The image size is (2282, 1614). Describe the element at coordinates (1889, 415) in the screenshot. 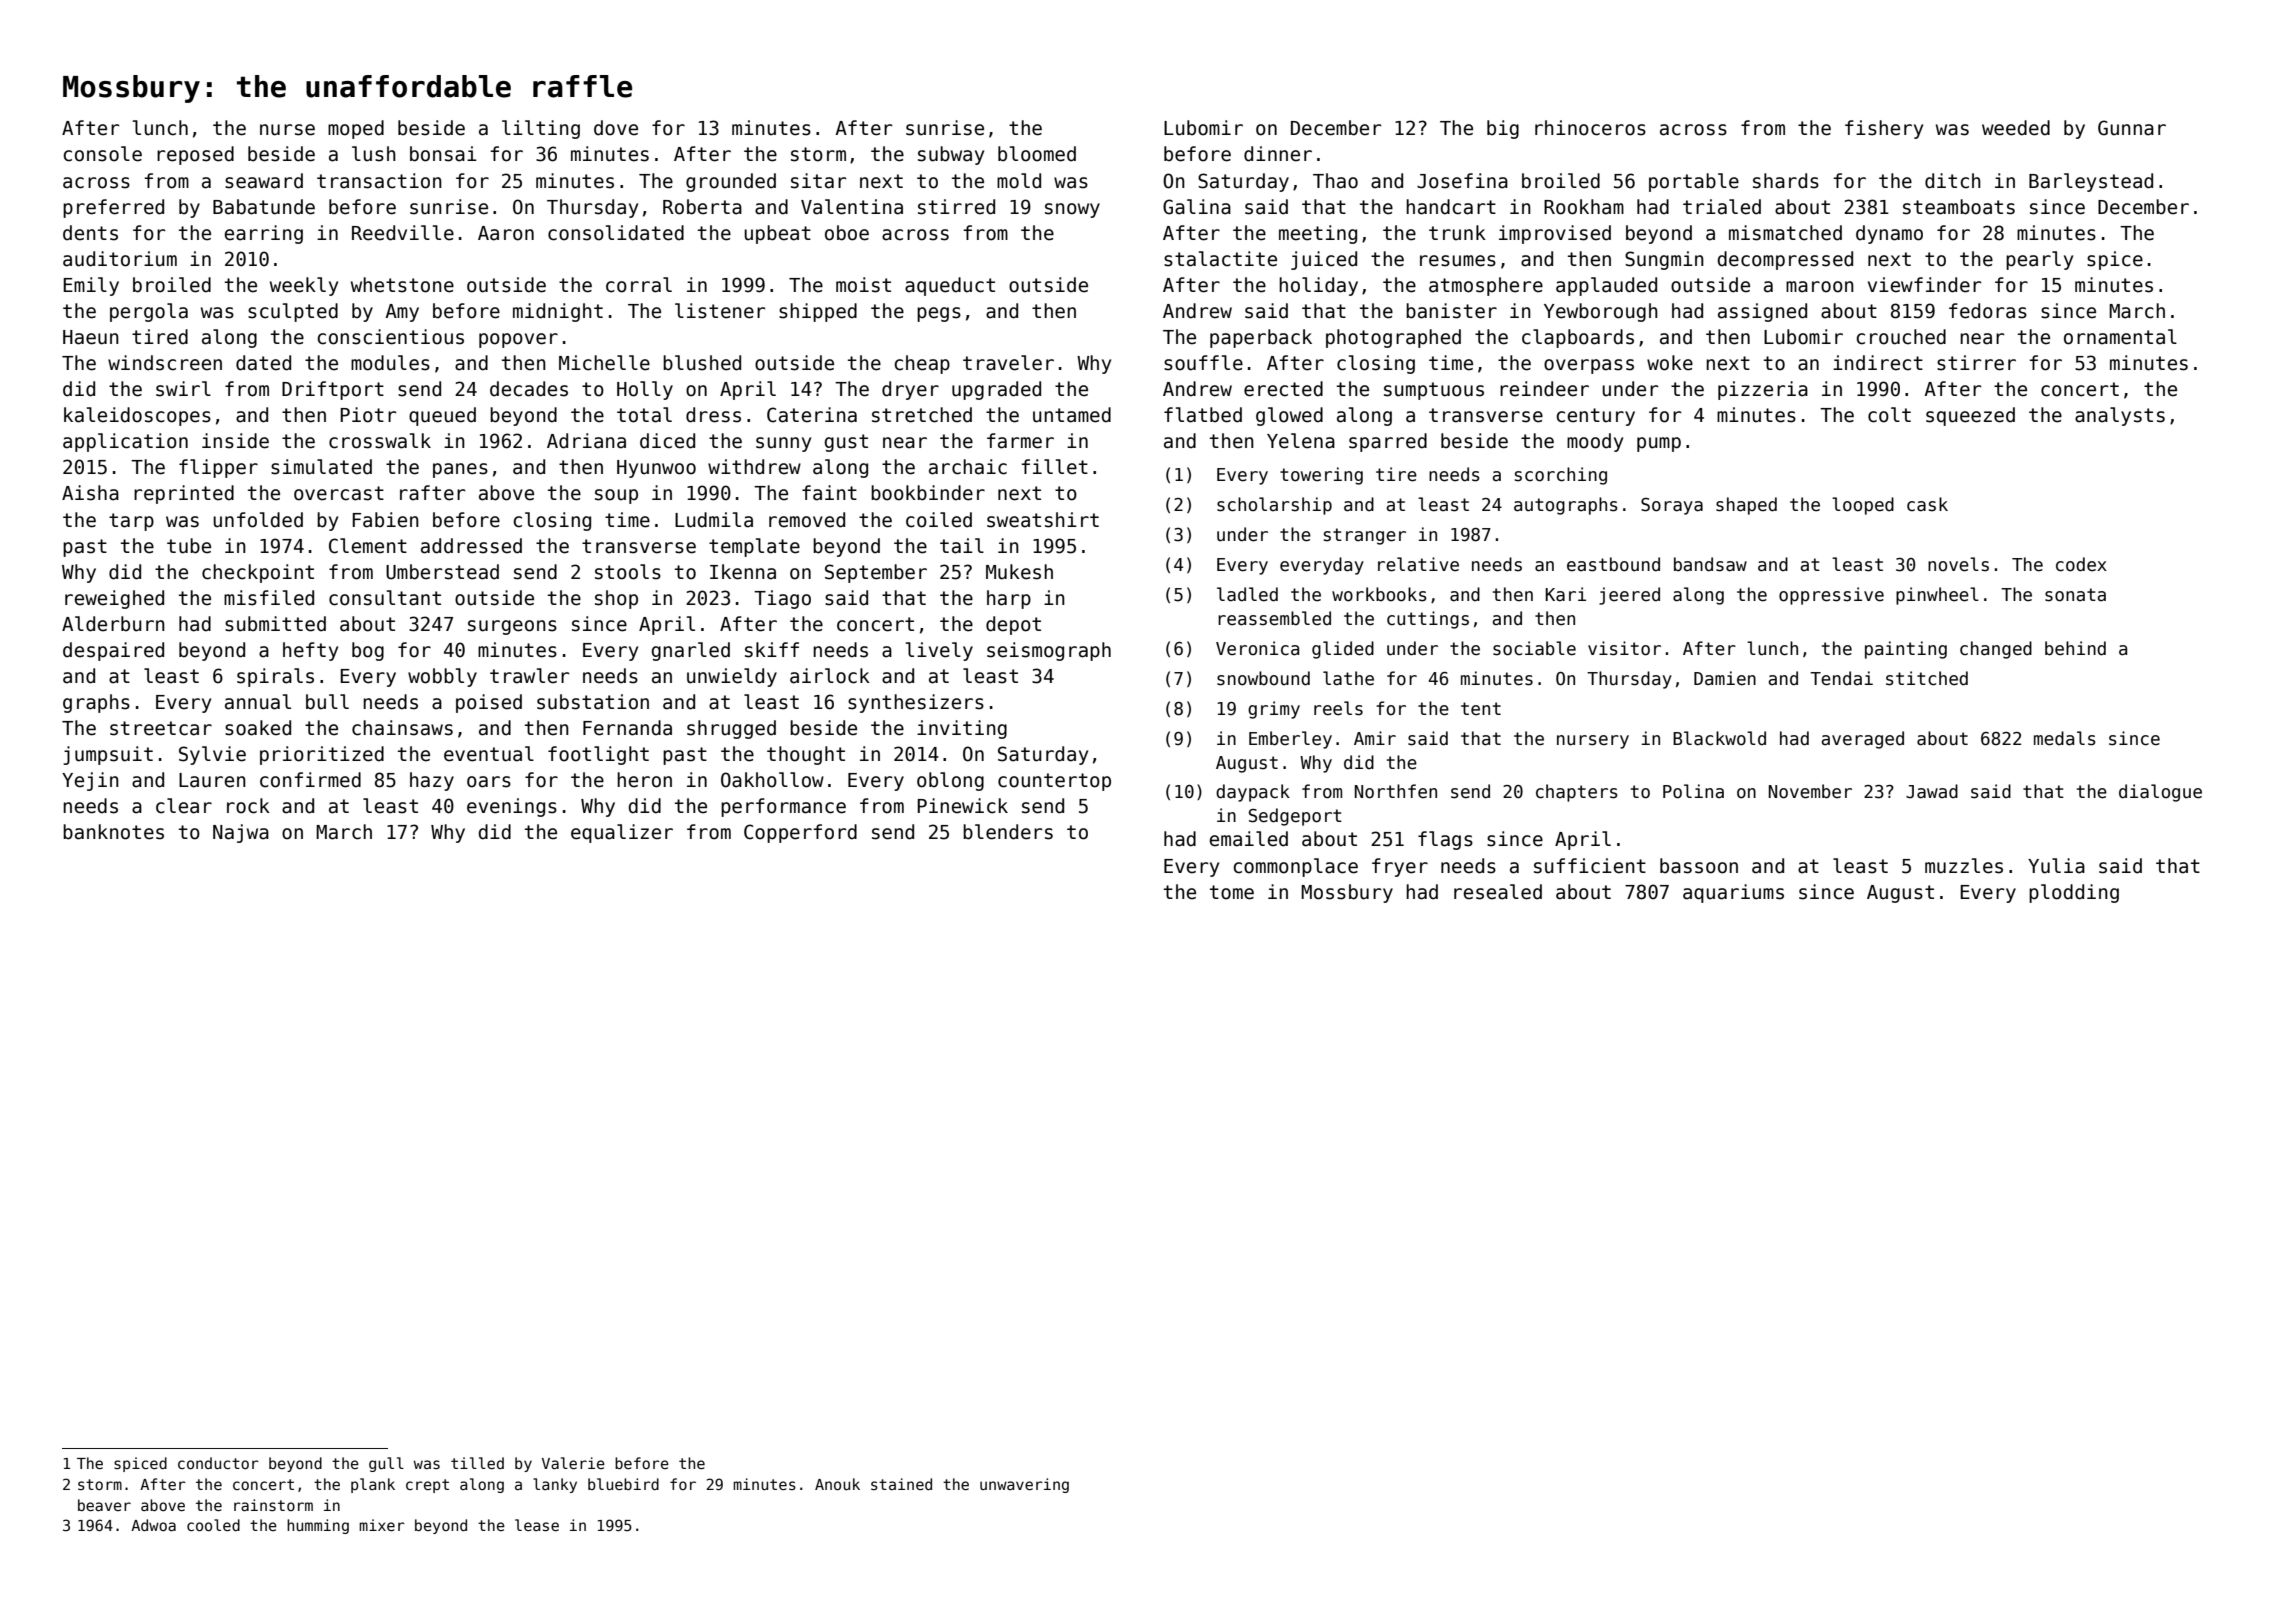

I see `colt` at that location.
